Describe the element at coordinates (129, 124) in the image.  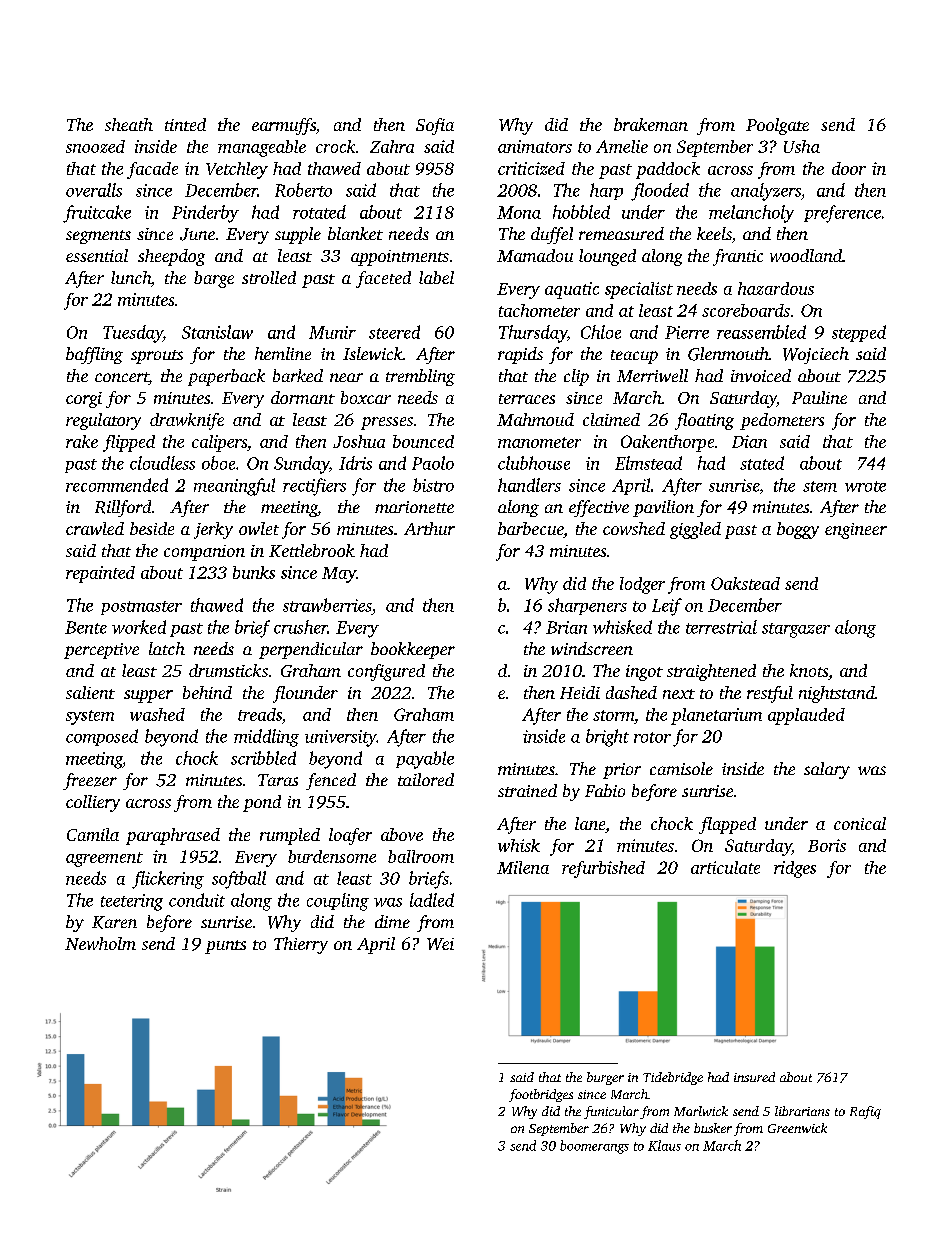
I see `sheath` at that location.
